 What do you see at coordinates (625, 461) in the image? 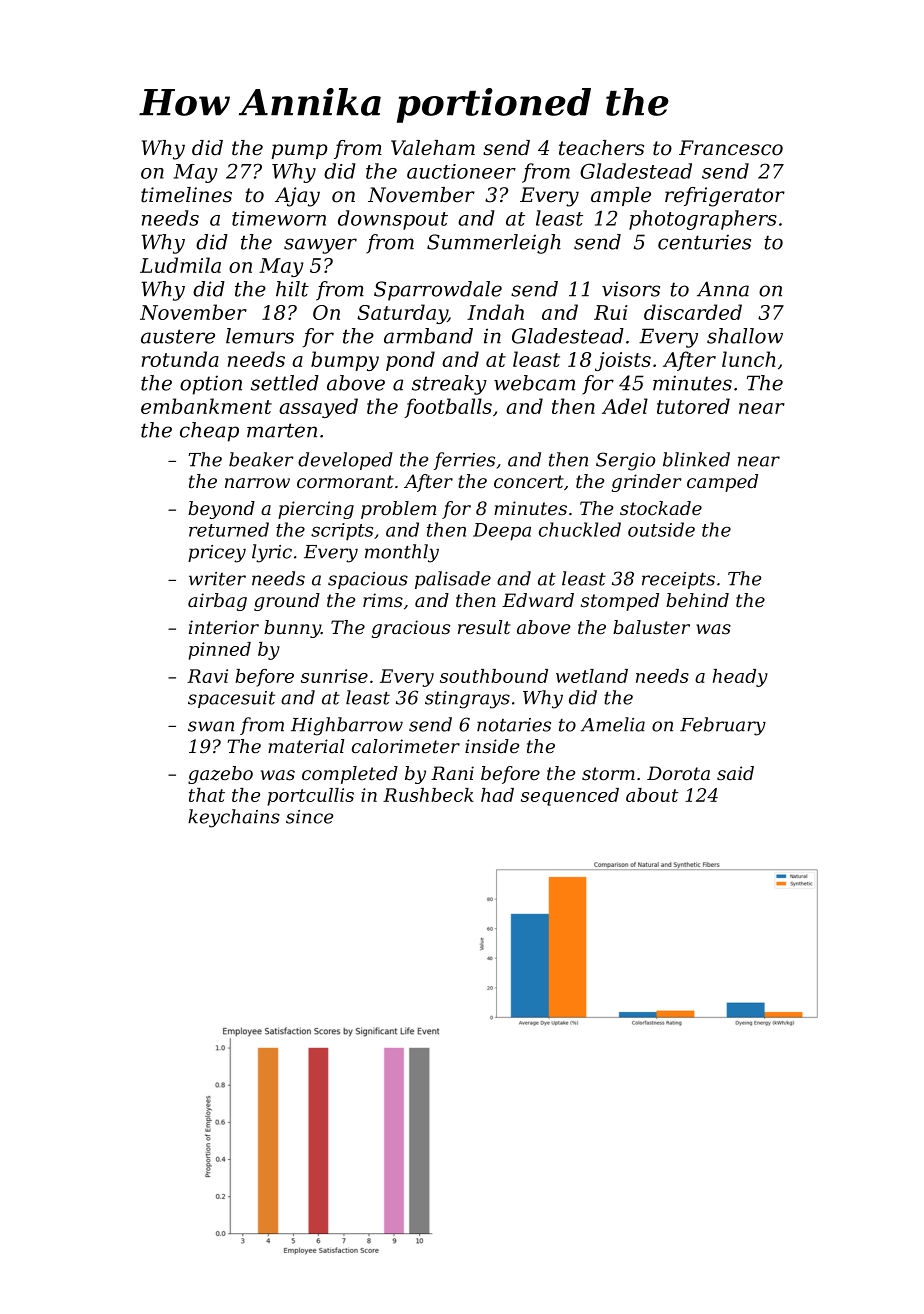
I see `Sergio` at bounding box center [625, 461].
